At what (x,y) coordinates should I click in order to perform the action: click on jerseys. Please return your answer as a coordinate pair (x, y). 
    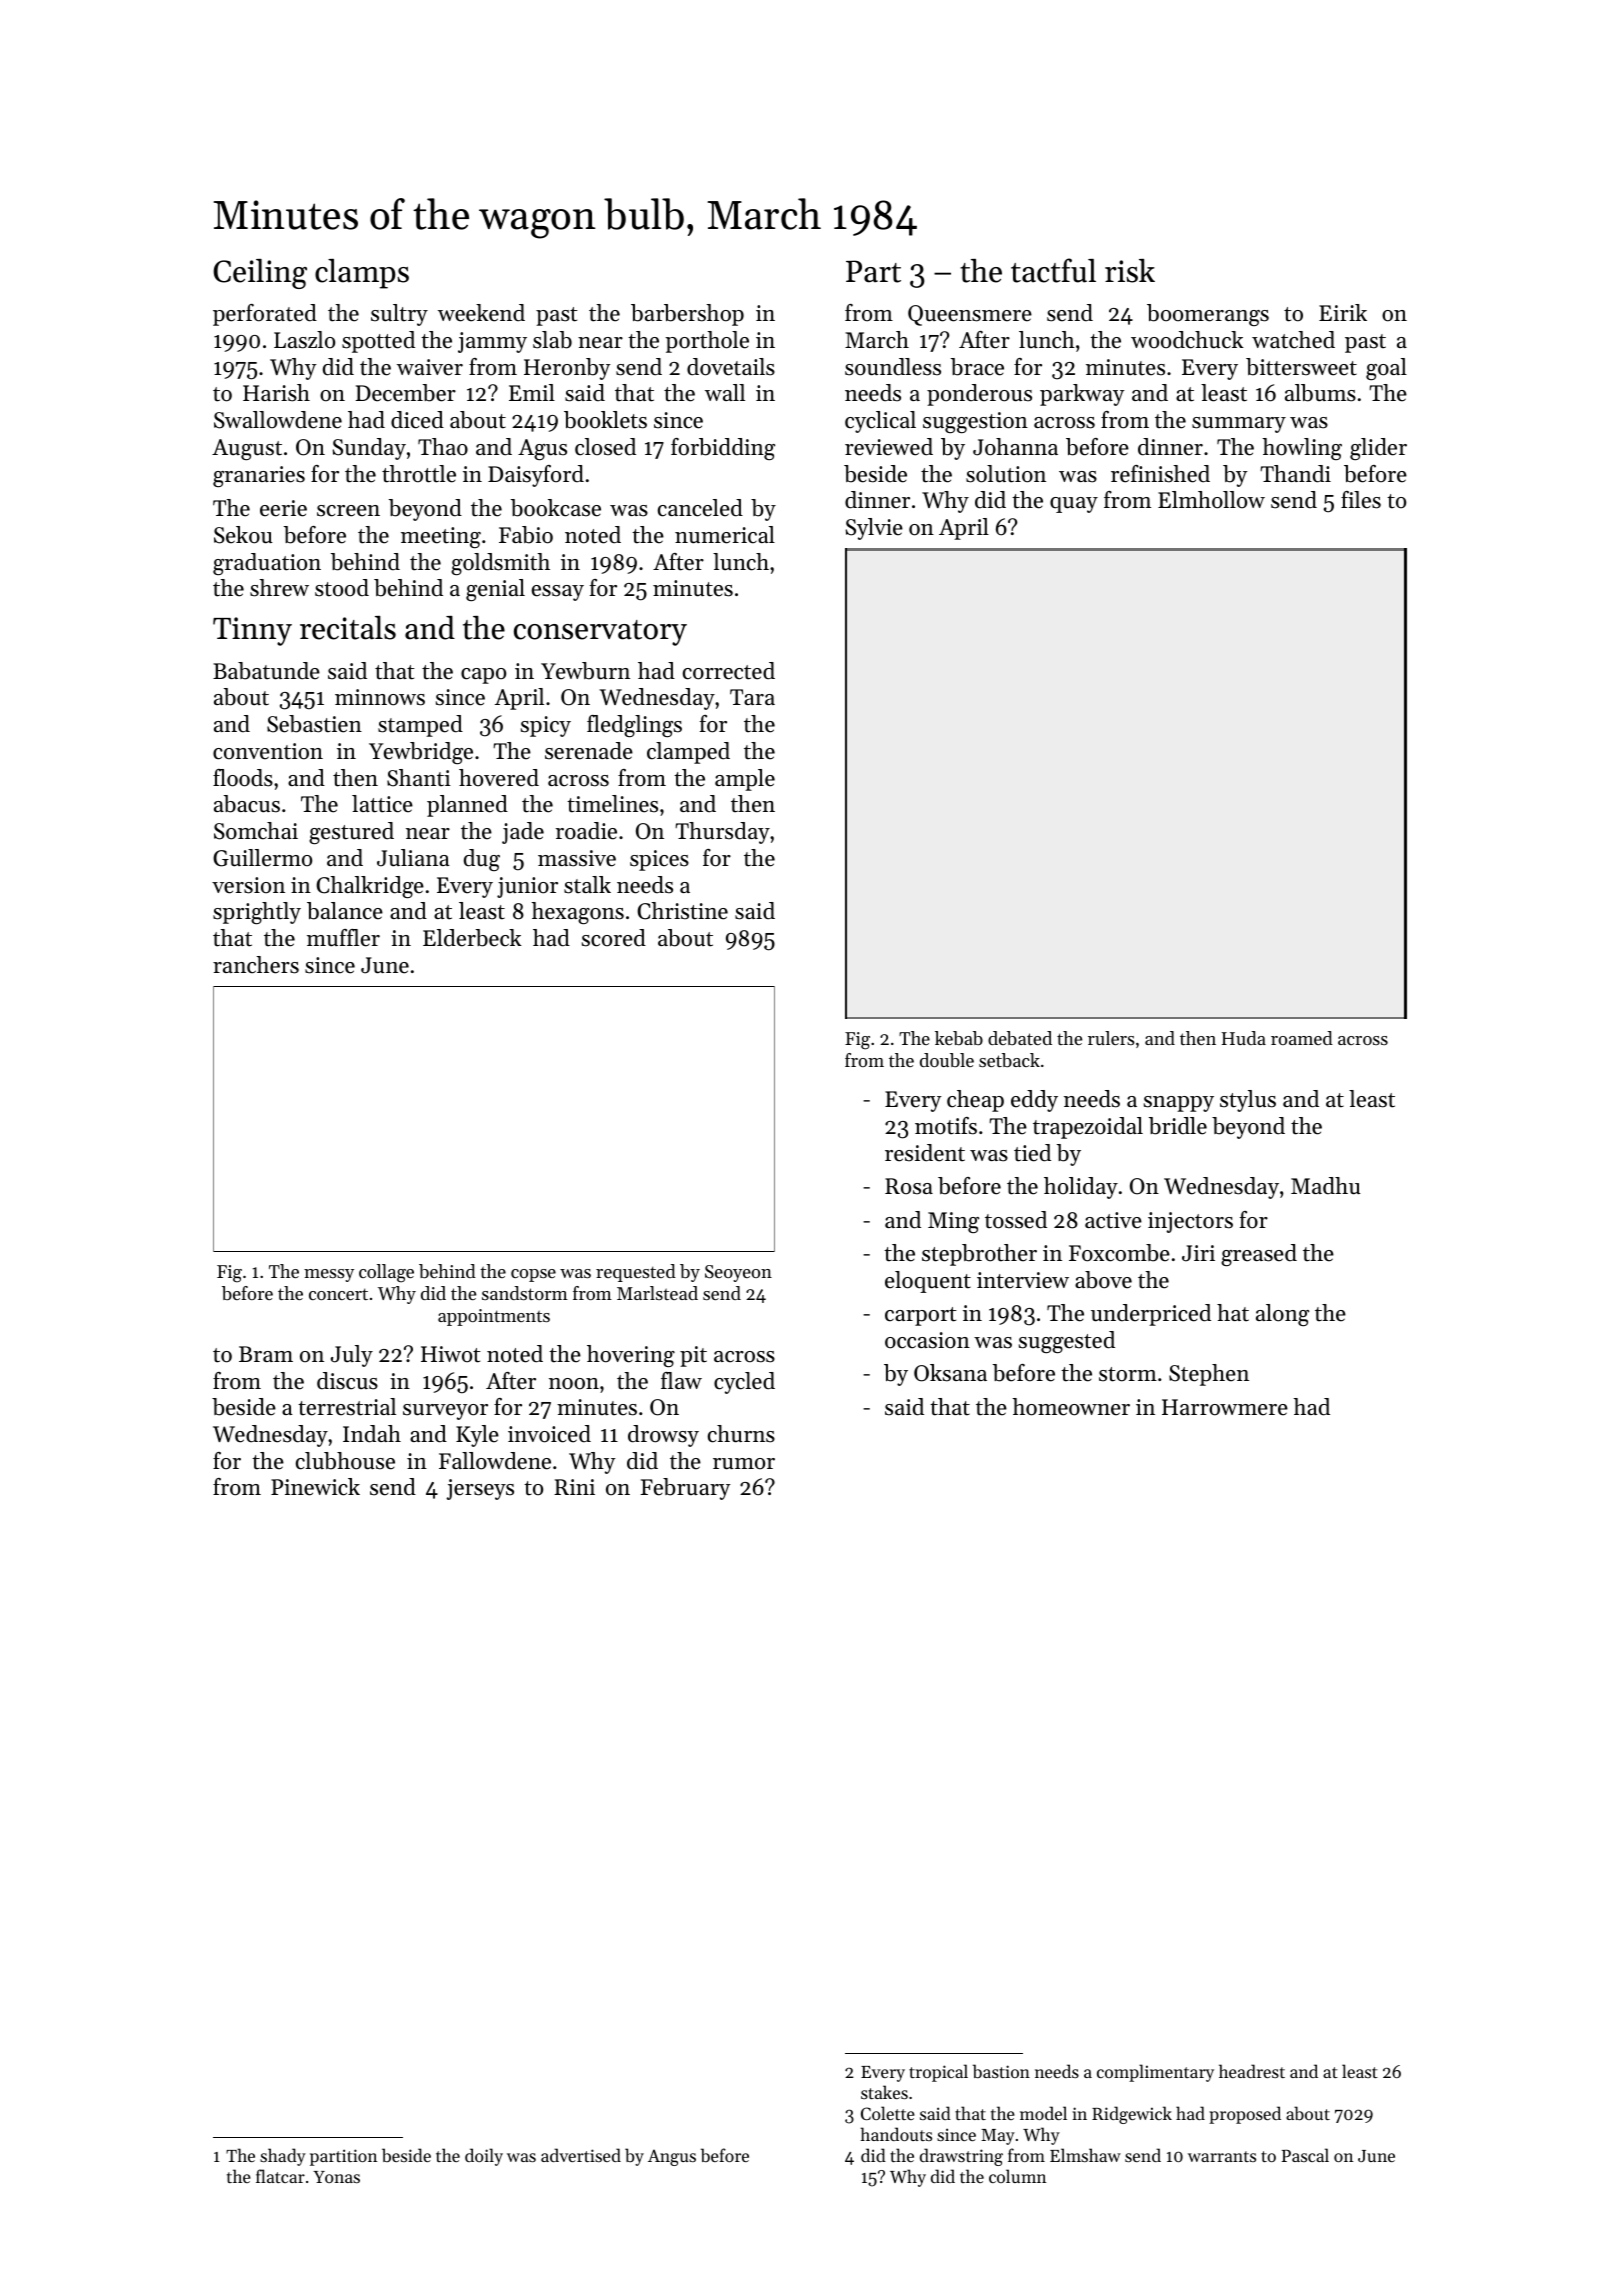
    Looking at the image, I should click on (480, 1489).
